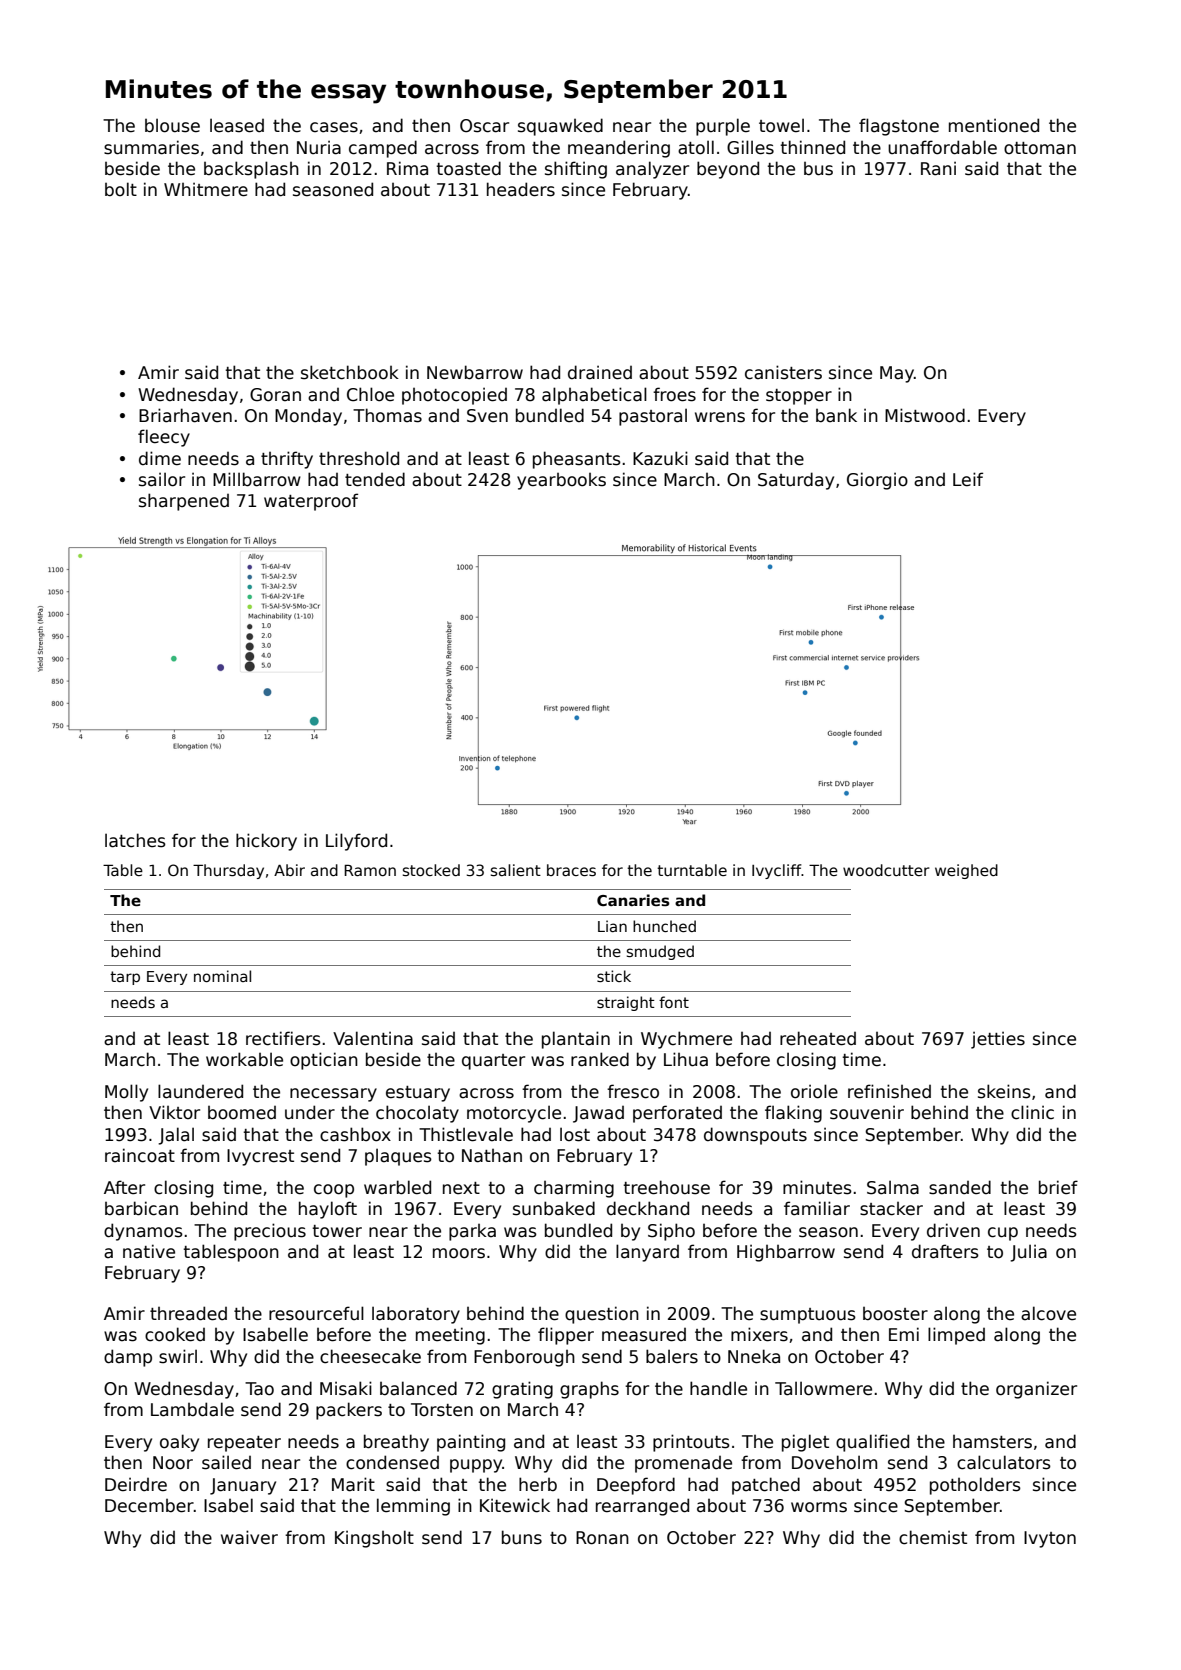 This screenshot has height=1670, width=1181. Describe the element at coordinates (383, 149) in the screenshot. I see `camped` at that location.
